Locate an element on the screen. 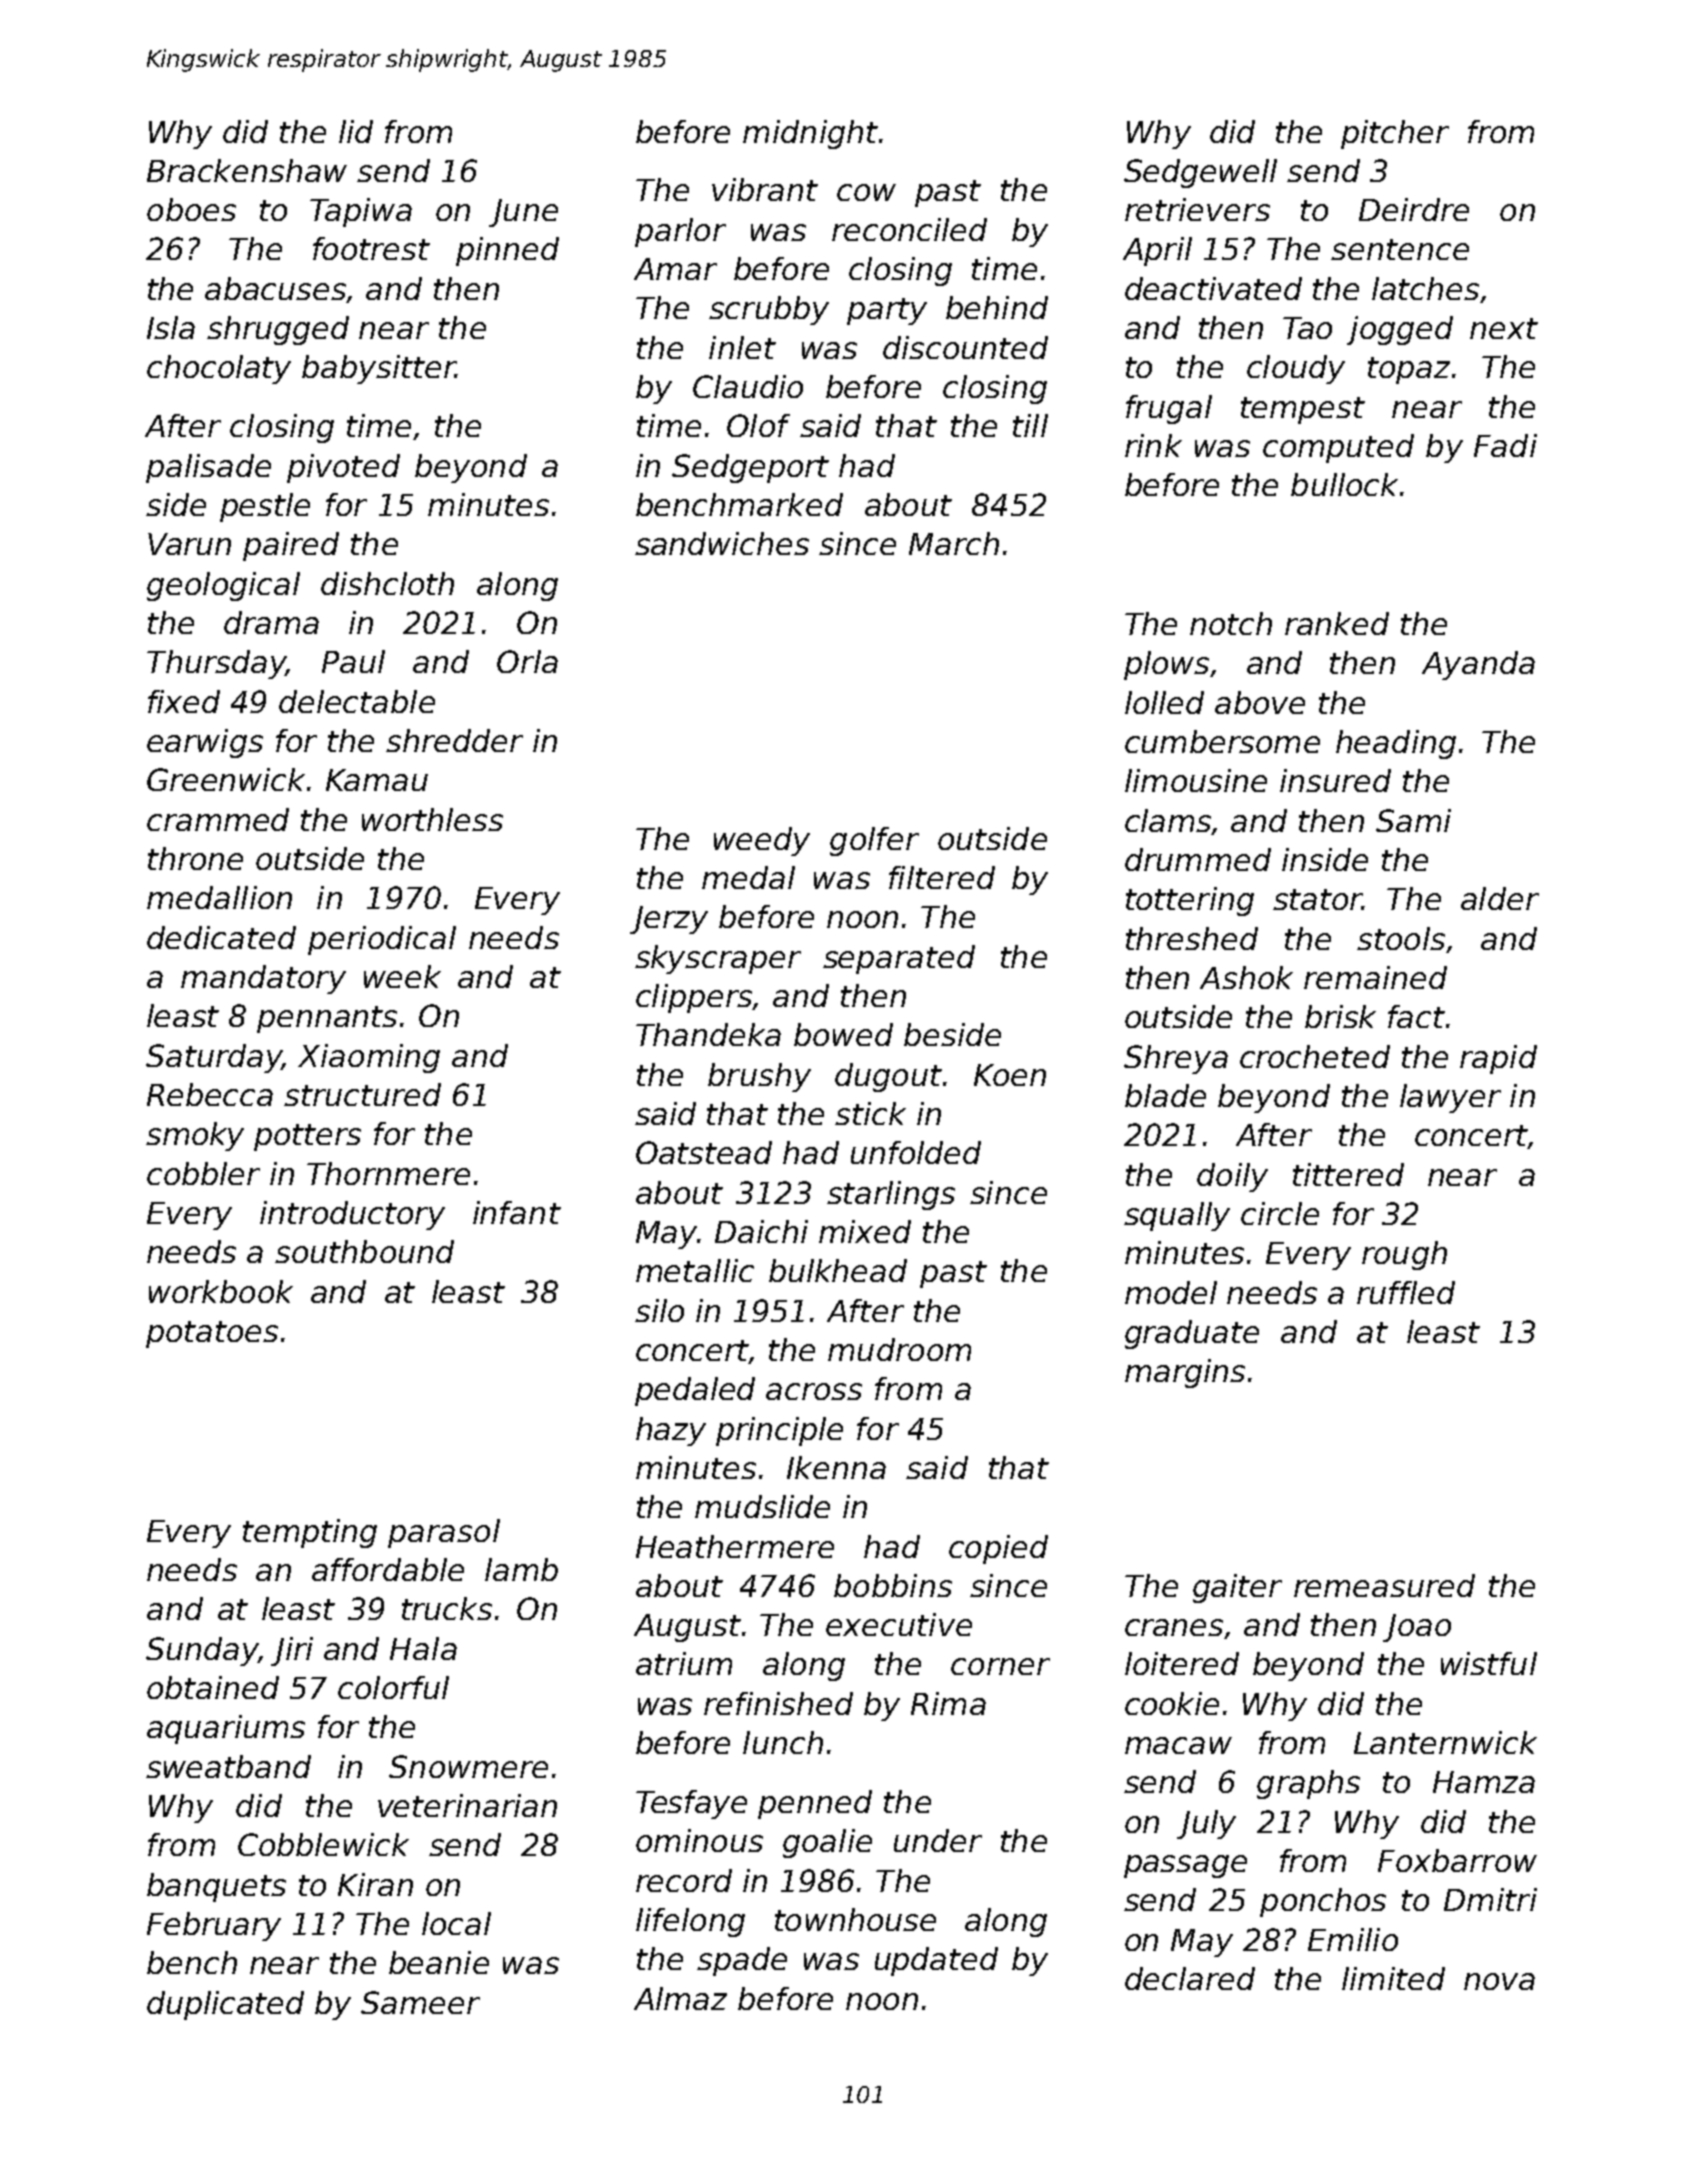 This screenshot has height=2178, width=1683. Shreya is located at coordinates (1176, 1059).
